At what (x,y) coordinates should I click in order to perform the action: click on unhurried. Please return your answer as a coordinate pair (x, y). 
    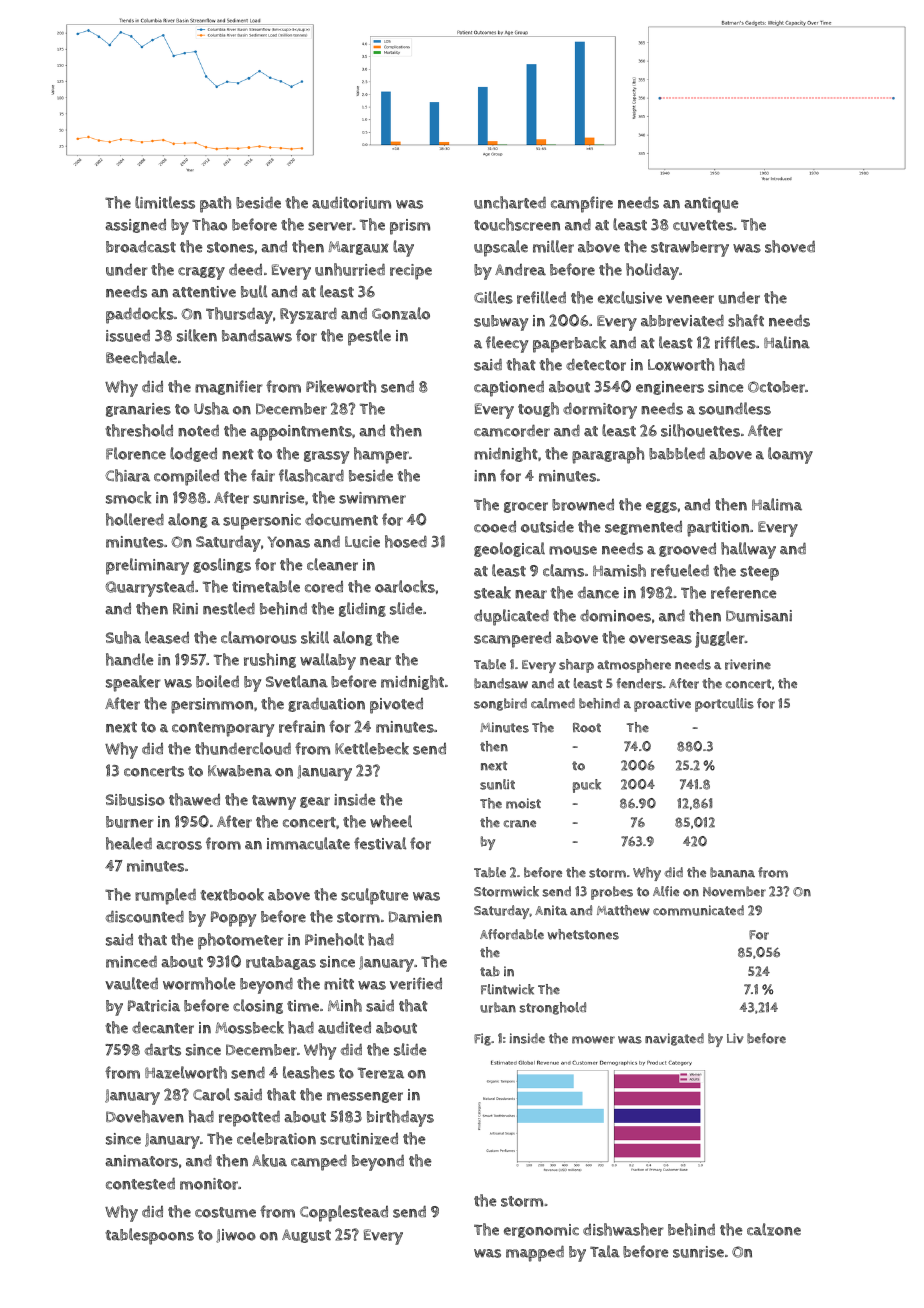
    Looking at the image, I should click on (350, 269).
